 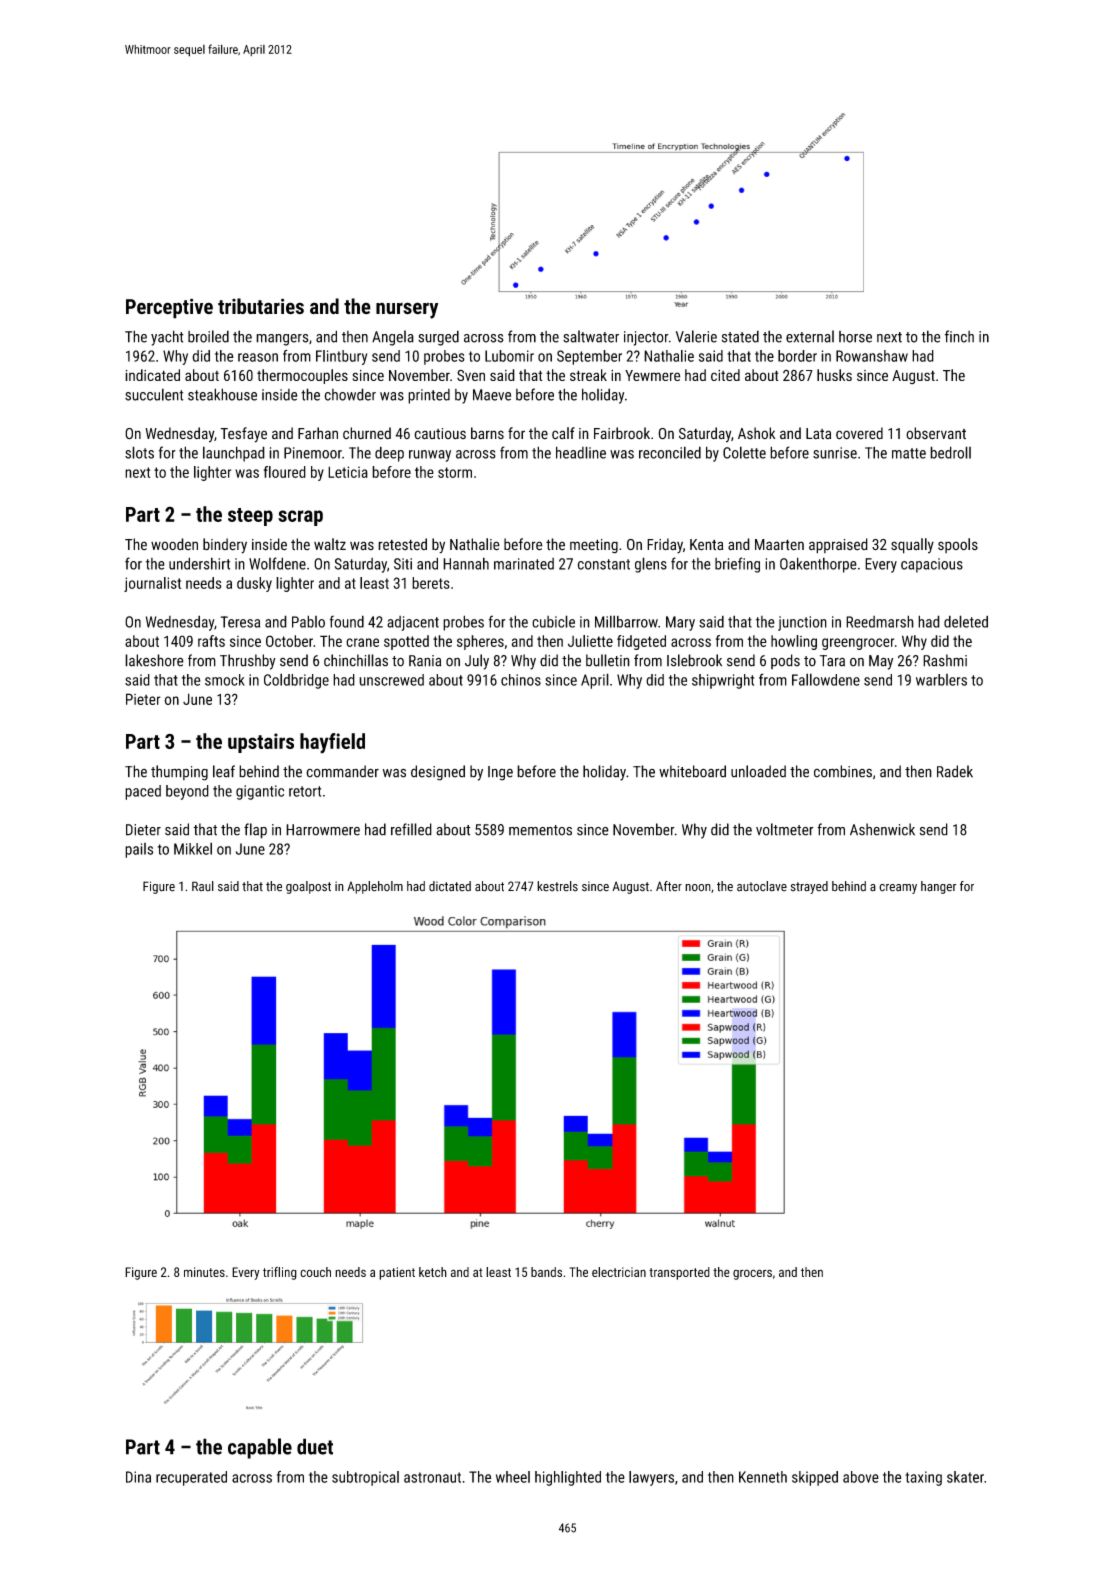 I want to click on Harrowmere, so click(x=323, y=830).
